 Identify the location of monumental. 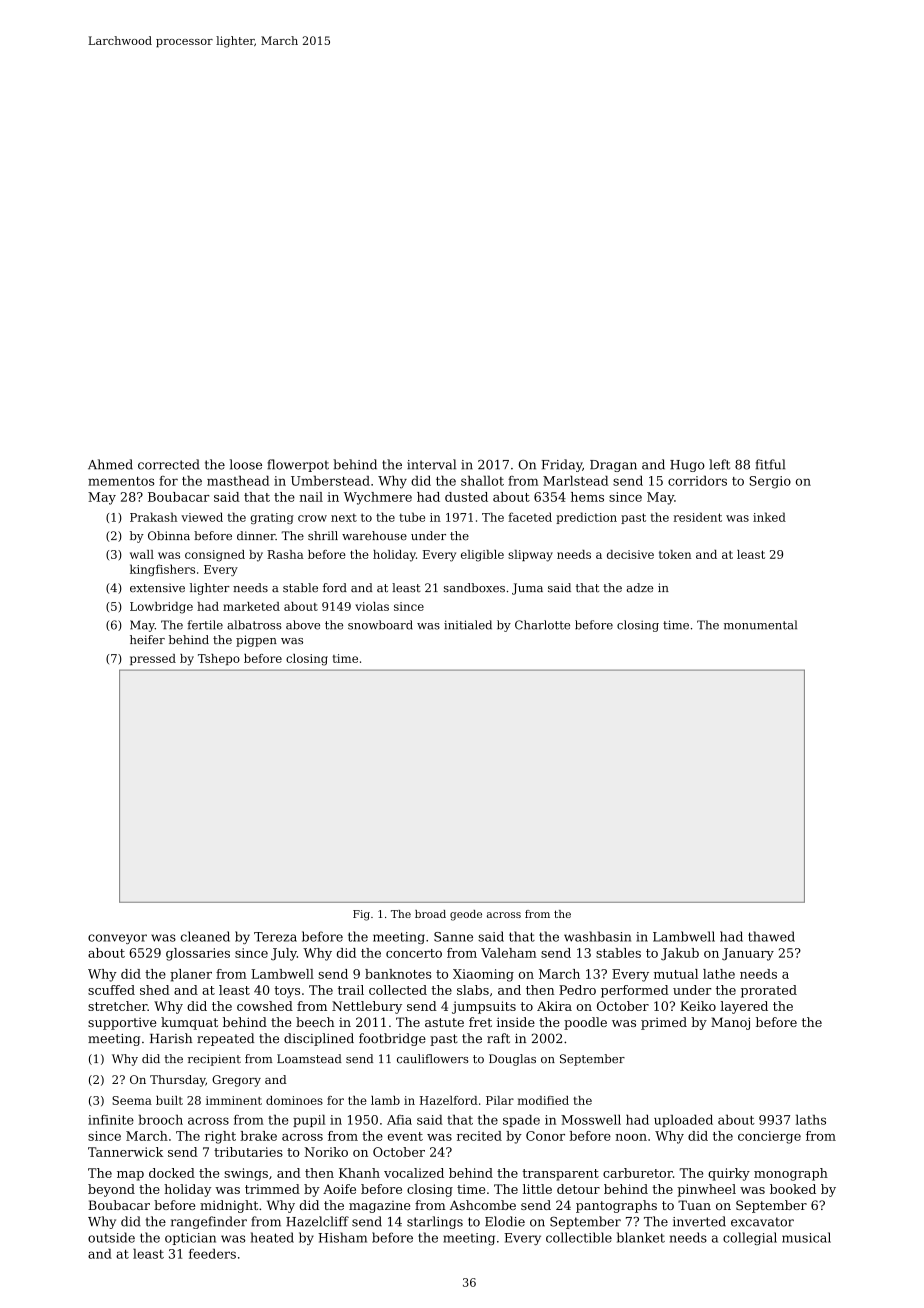
(760, 625).
